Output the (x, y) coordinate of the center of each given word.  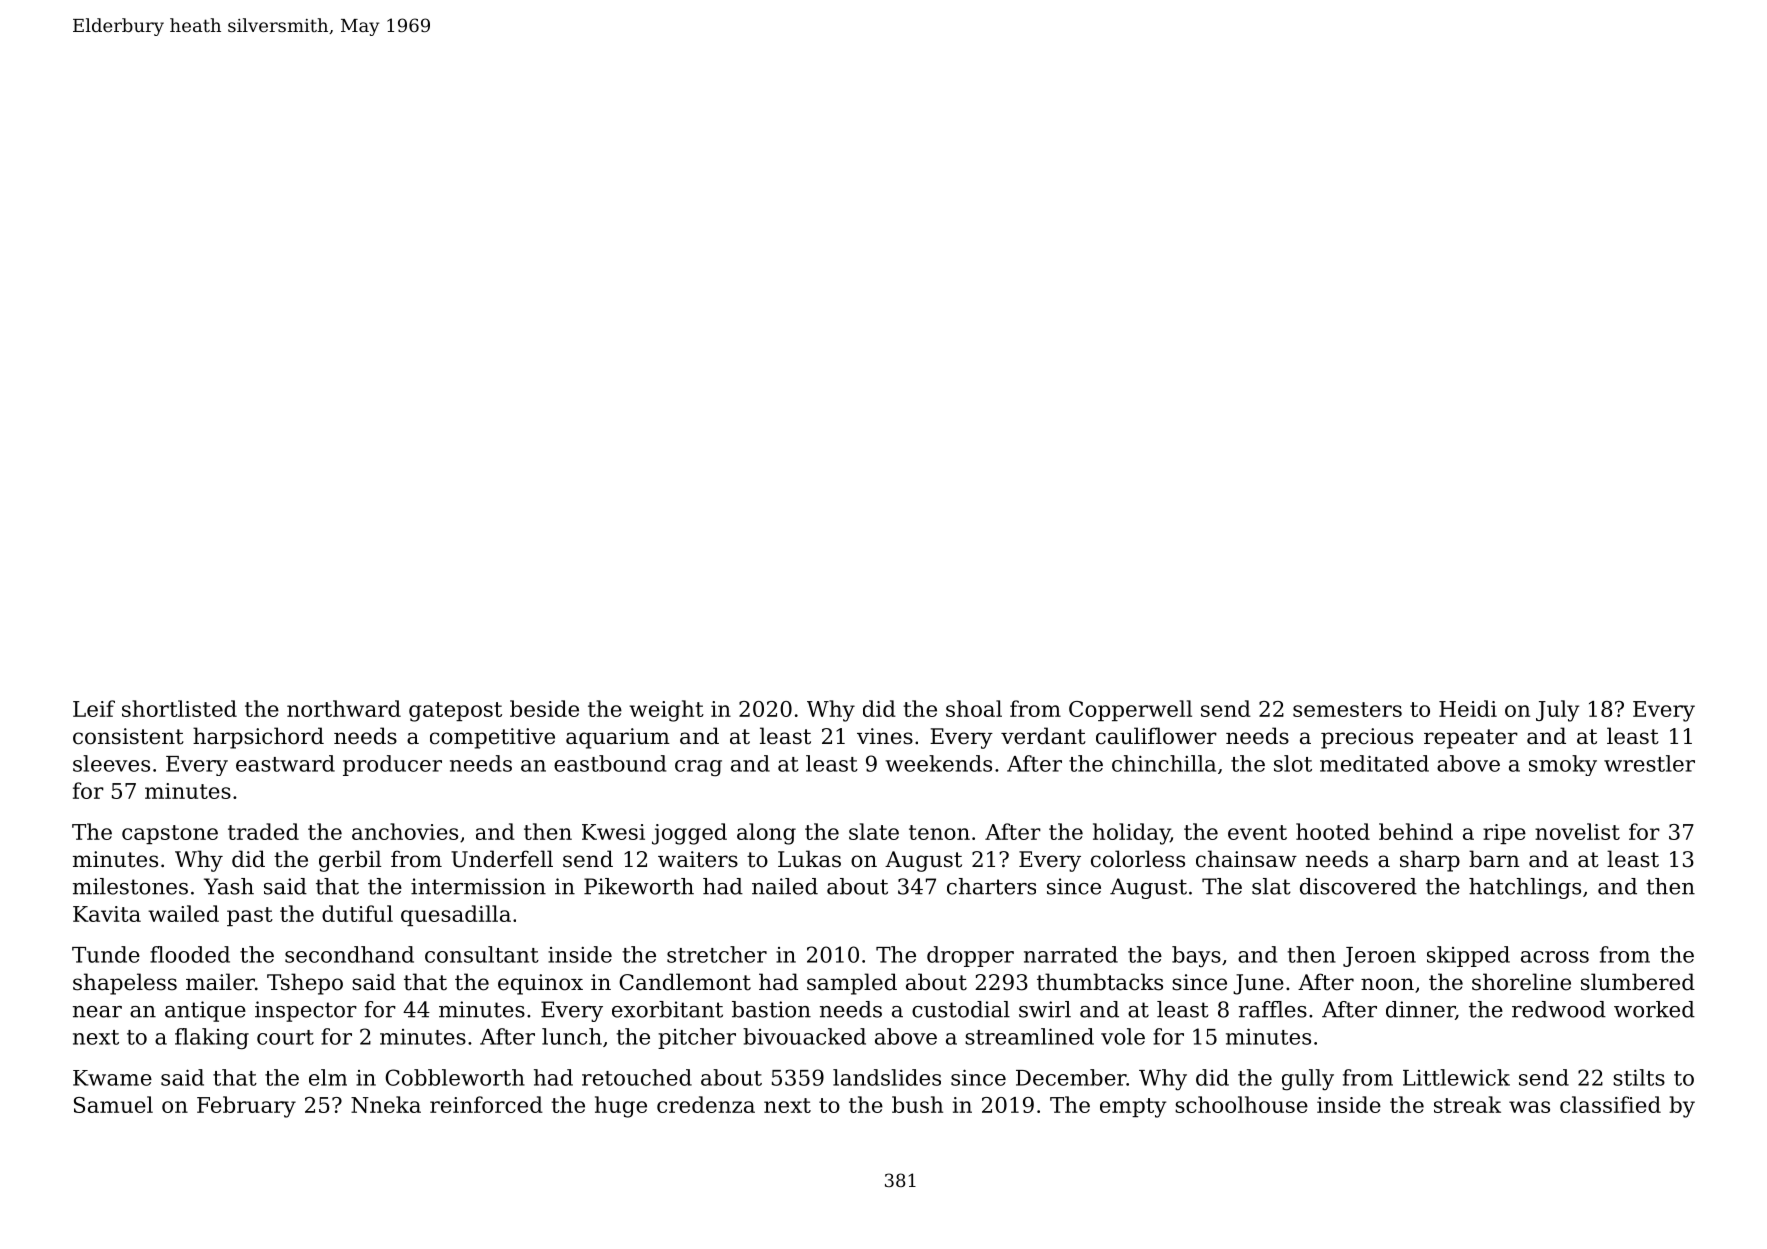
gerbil (350, 861)
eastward (285, 763)
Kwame (112, 1078)
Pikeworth (639, 886)
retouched (637, 1077)
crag (698, 768)
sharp (1430, 861)
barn (1494, 858)
